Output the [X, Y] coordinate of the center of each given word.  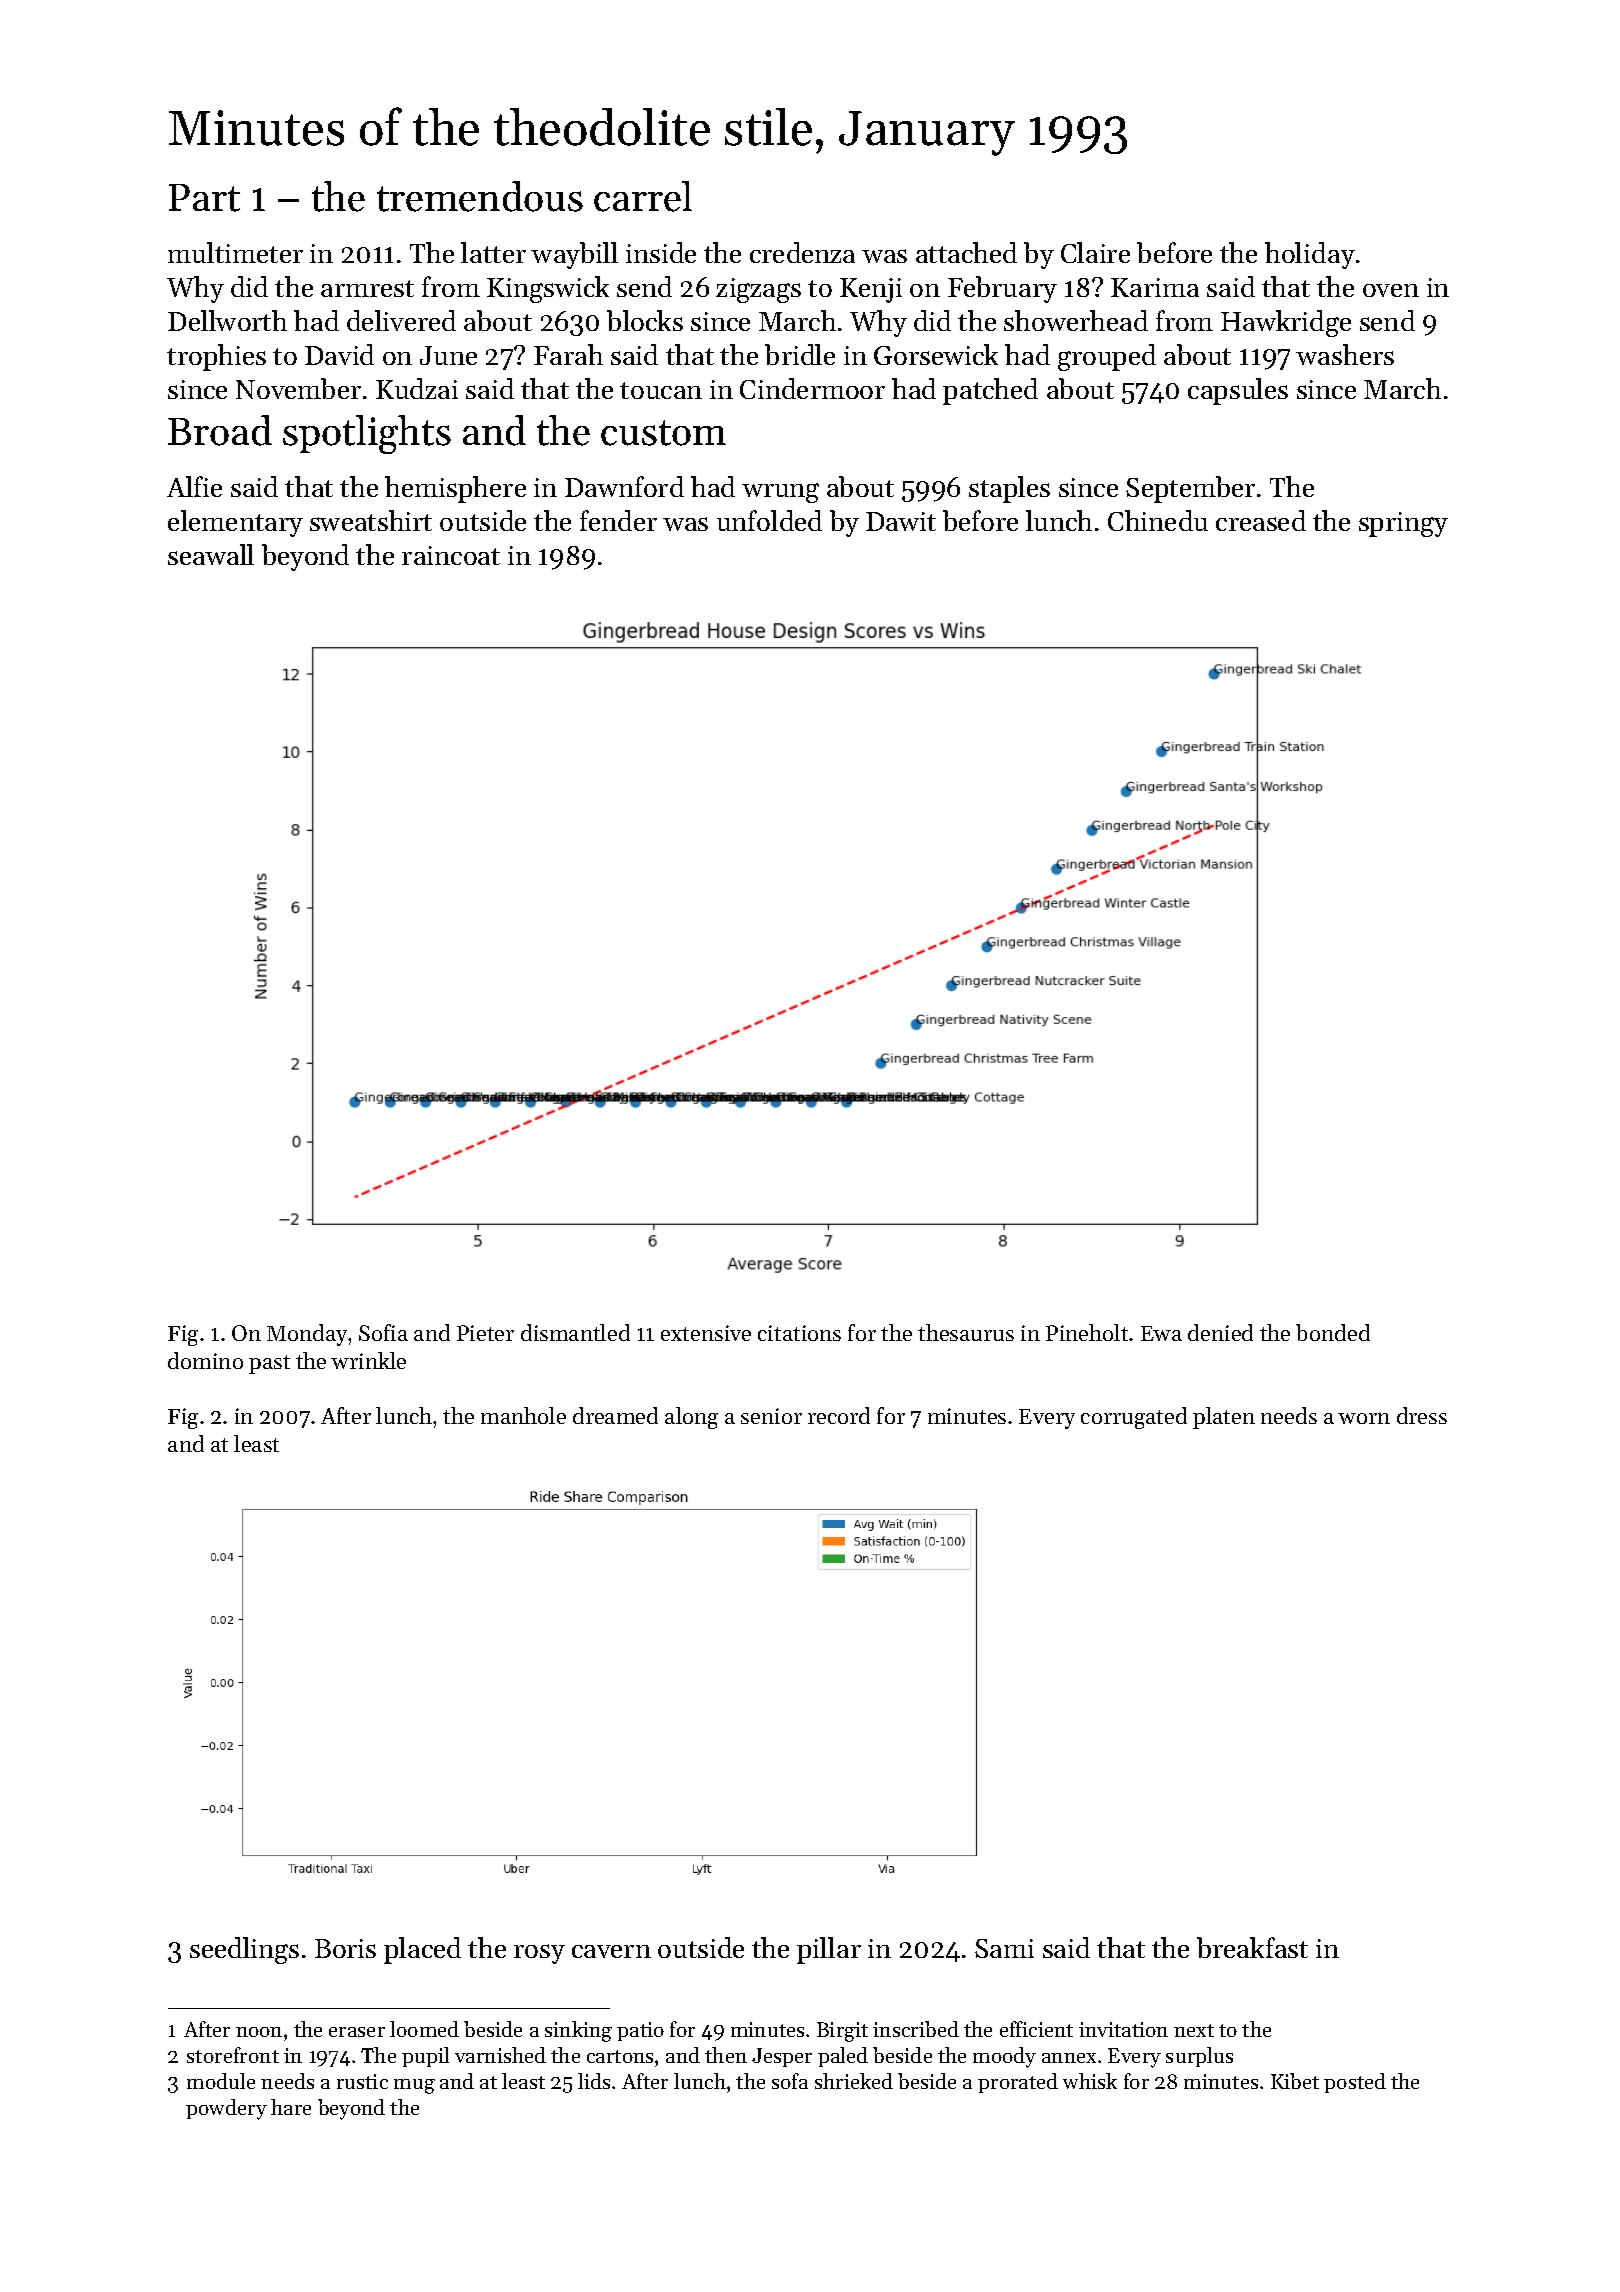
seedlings [244, 1950]
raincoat [451, 555]
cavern [611, 1951]
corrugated [1134, 1418]
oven [1391, 290]
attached [966, 252]
